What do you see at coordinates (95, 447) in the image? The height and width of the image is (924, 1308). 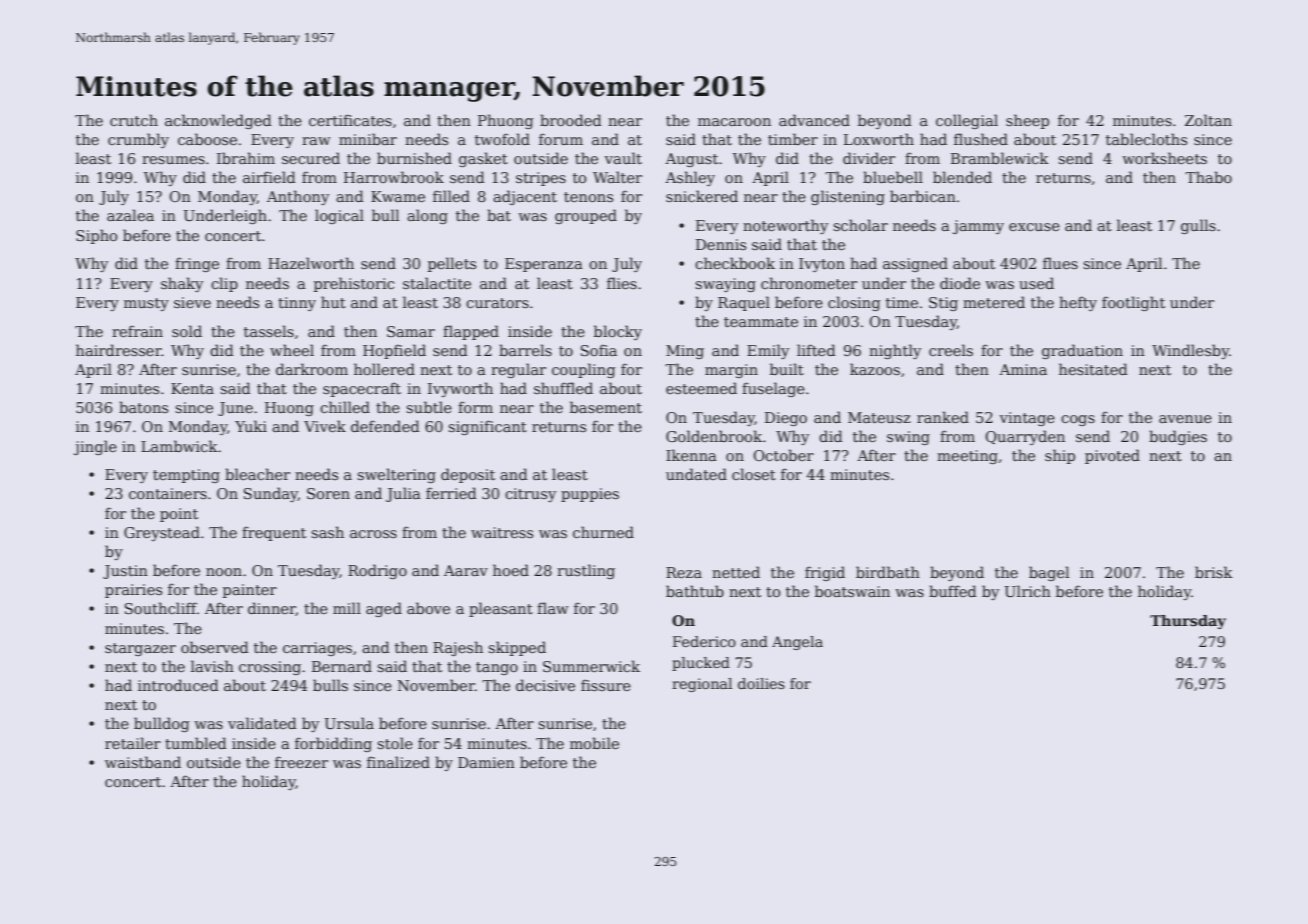 I see `jingle` at bounding box center [95, 447].
